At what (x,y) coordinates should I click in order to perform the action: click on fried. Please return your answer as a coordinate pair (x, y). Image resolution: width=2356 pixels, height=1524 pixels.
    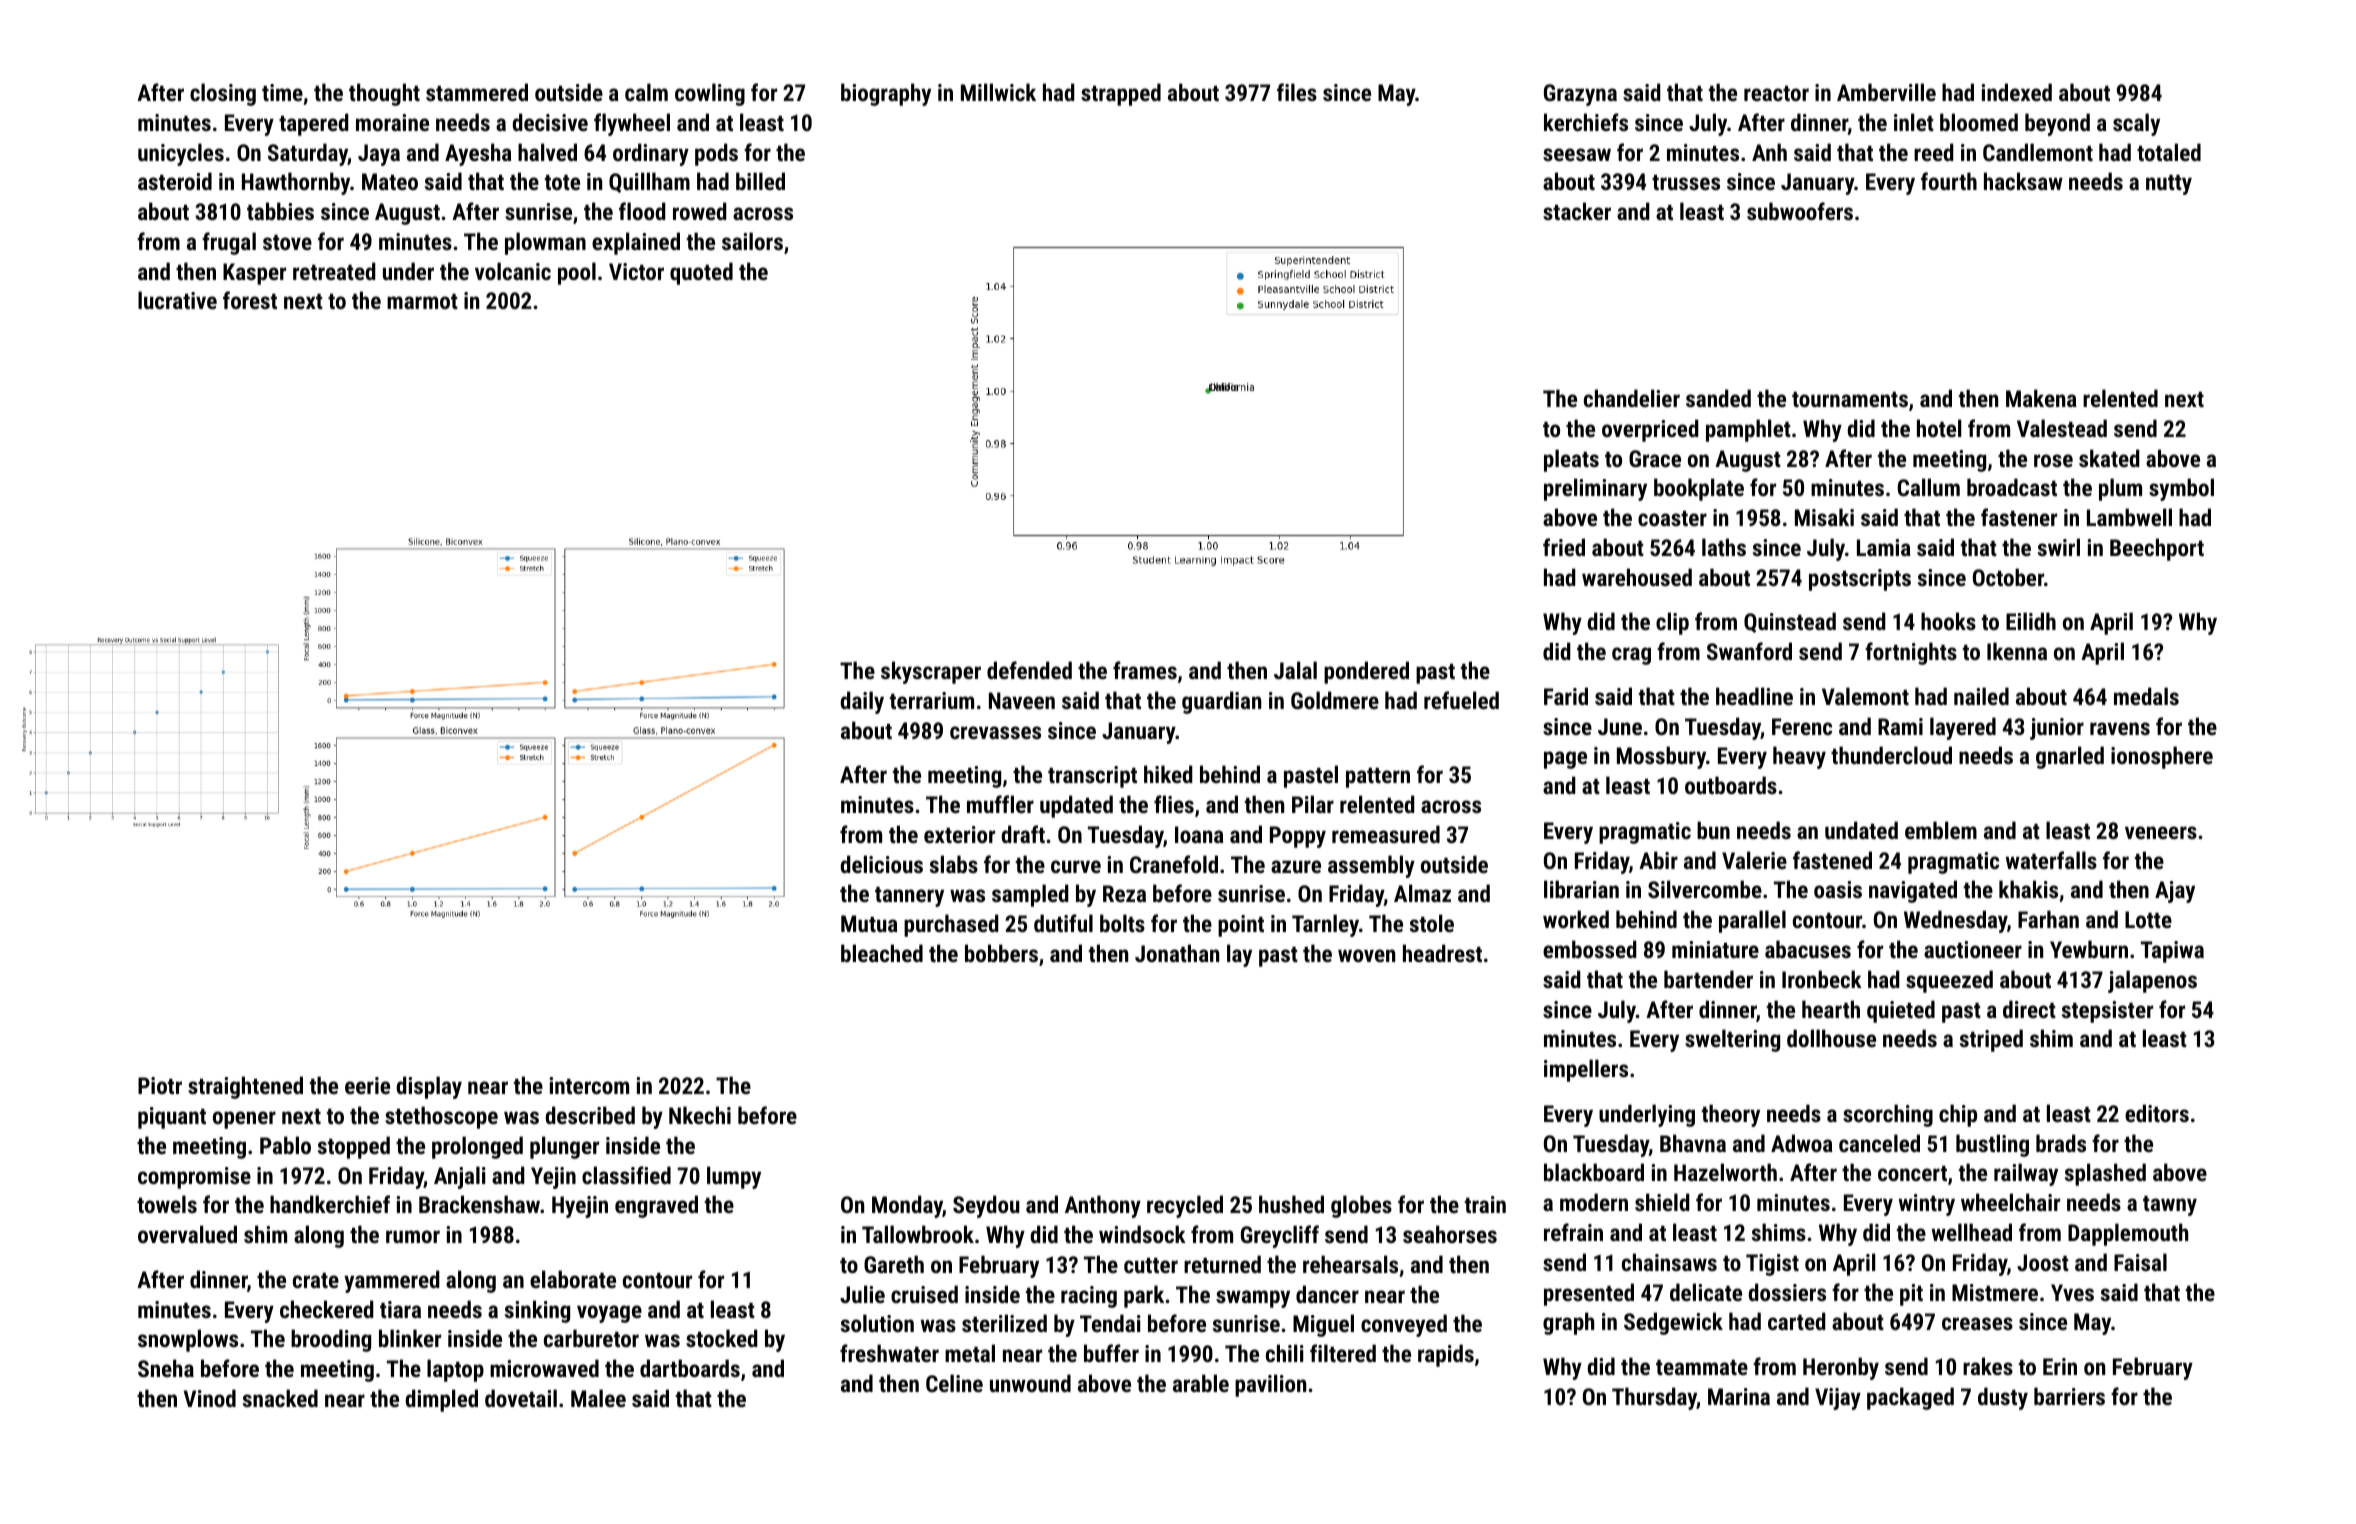
    Looking at the image, I should click on (1564, 547).
